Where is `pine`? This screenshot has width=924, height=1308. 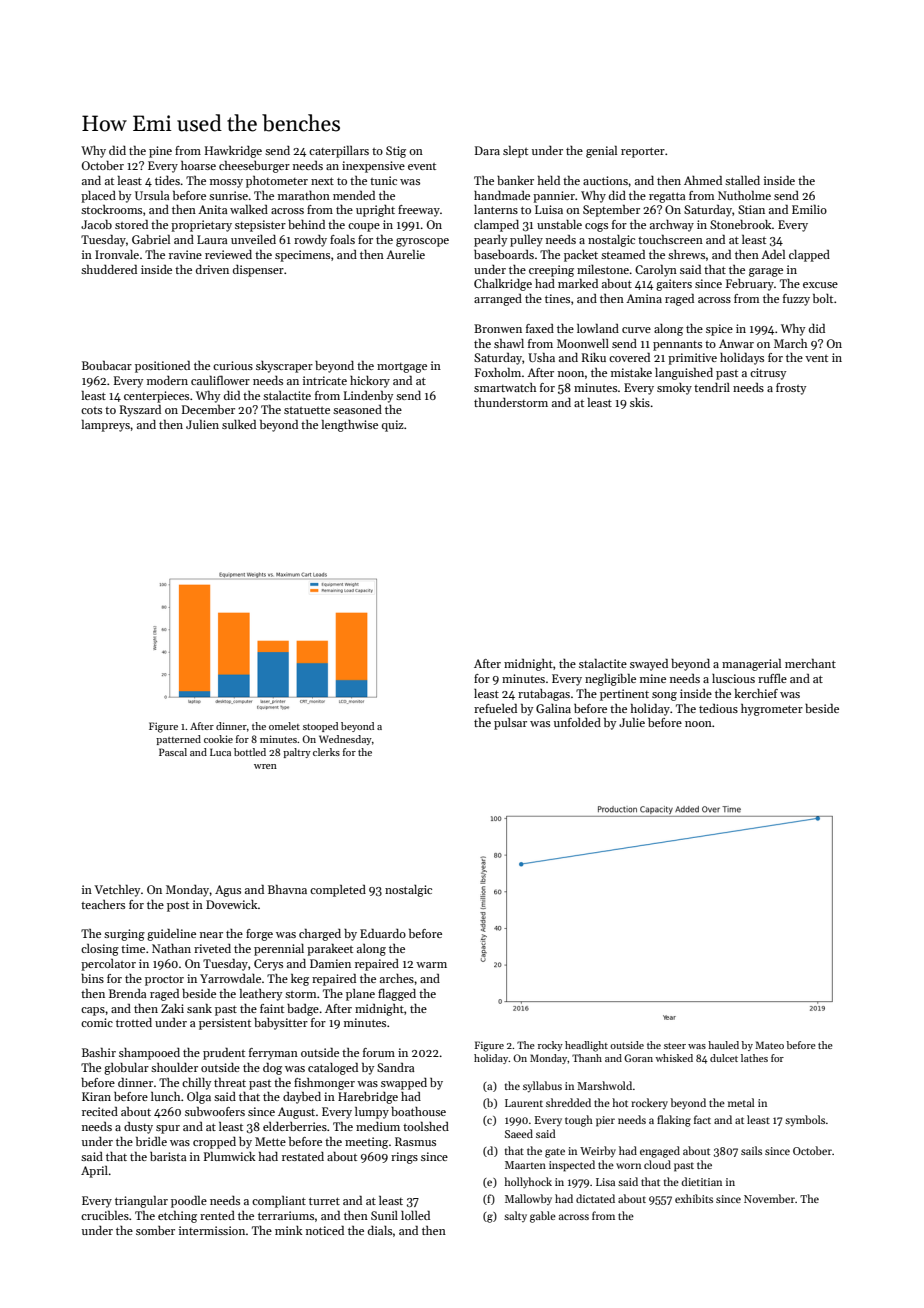
pine is located at coordinates (160, 152).
